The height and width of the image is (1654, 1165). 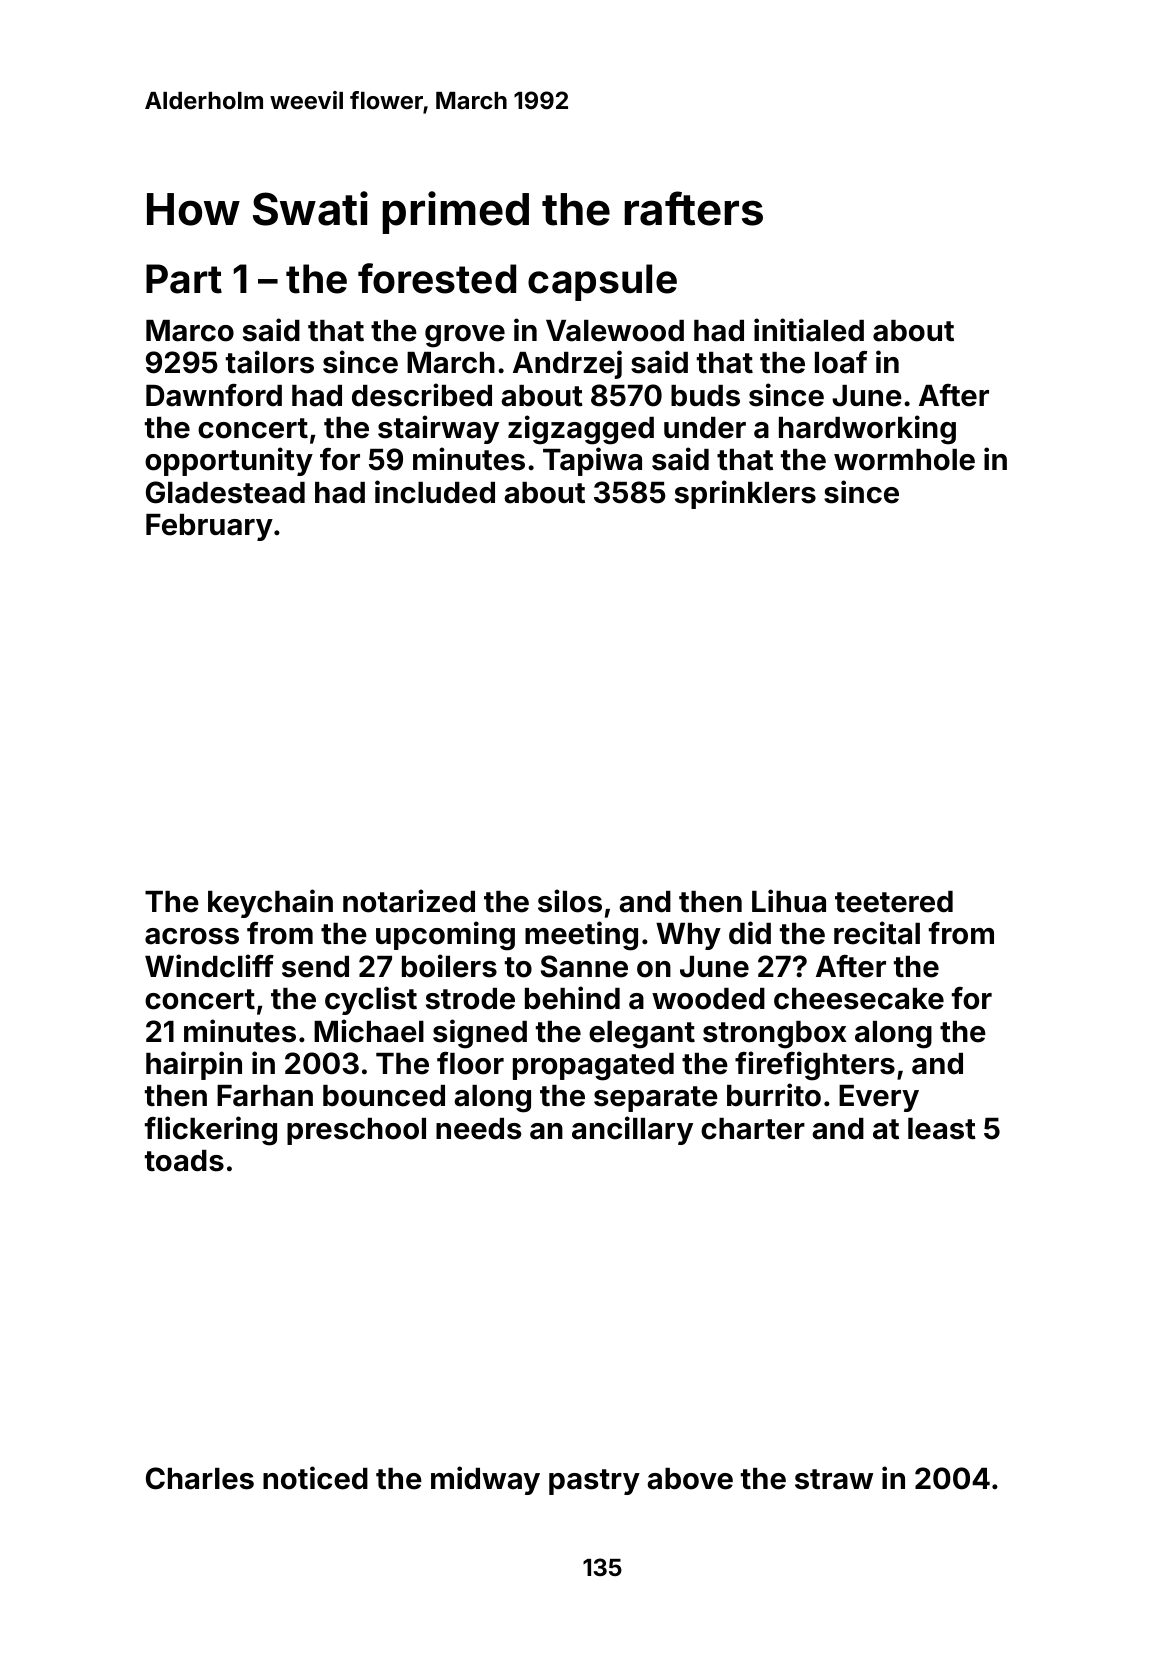 I want to click on keychain, so click(x=270, y=903).
